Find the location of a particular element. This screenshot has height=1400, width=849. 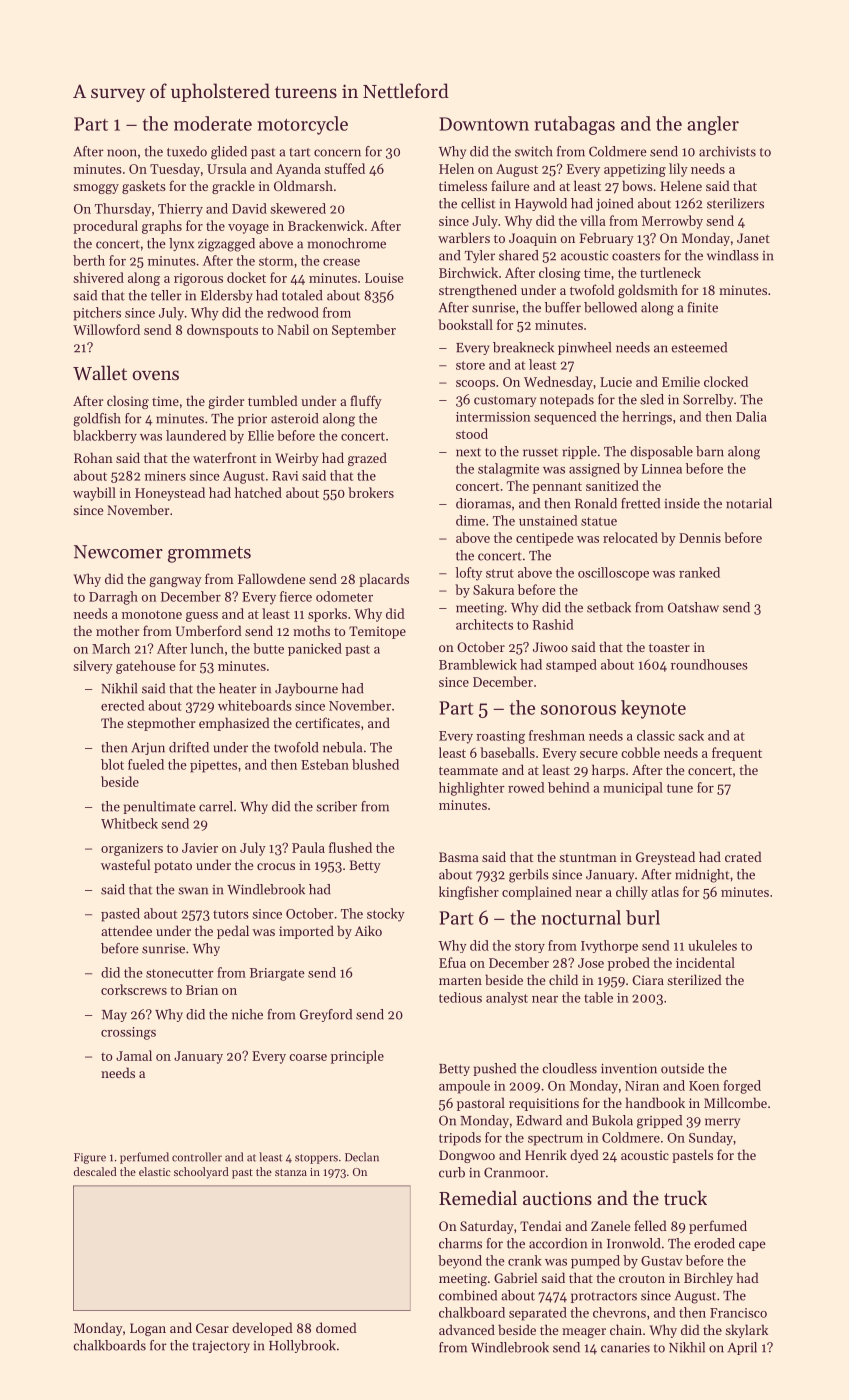

Logan is located at coordinates (148, 1329).
